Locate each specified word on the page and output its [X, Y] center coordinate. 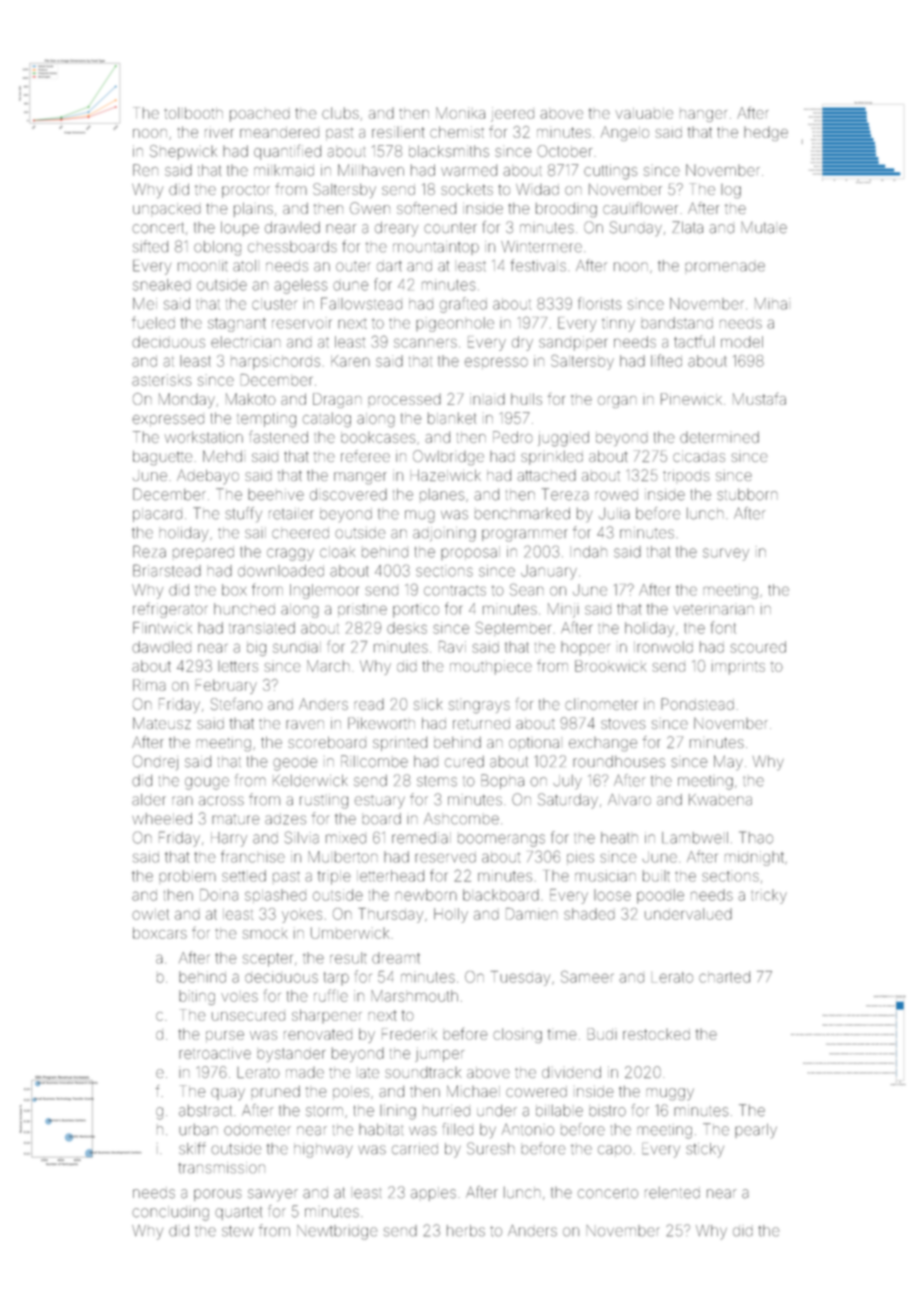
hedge [766, 134]
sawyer [273, 1195]
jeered [512, 114]
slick [428, 704]
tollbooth [193, 113]
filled [458, 1129]
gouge [207, 783]
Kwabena [720, 799]
